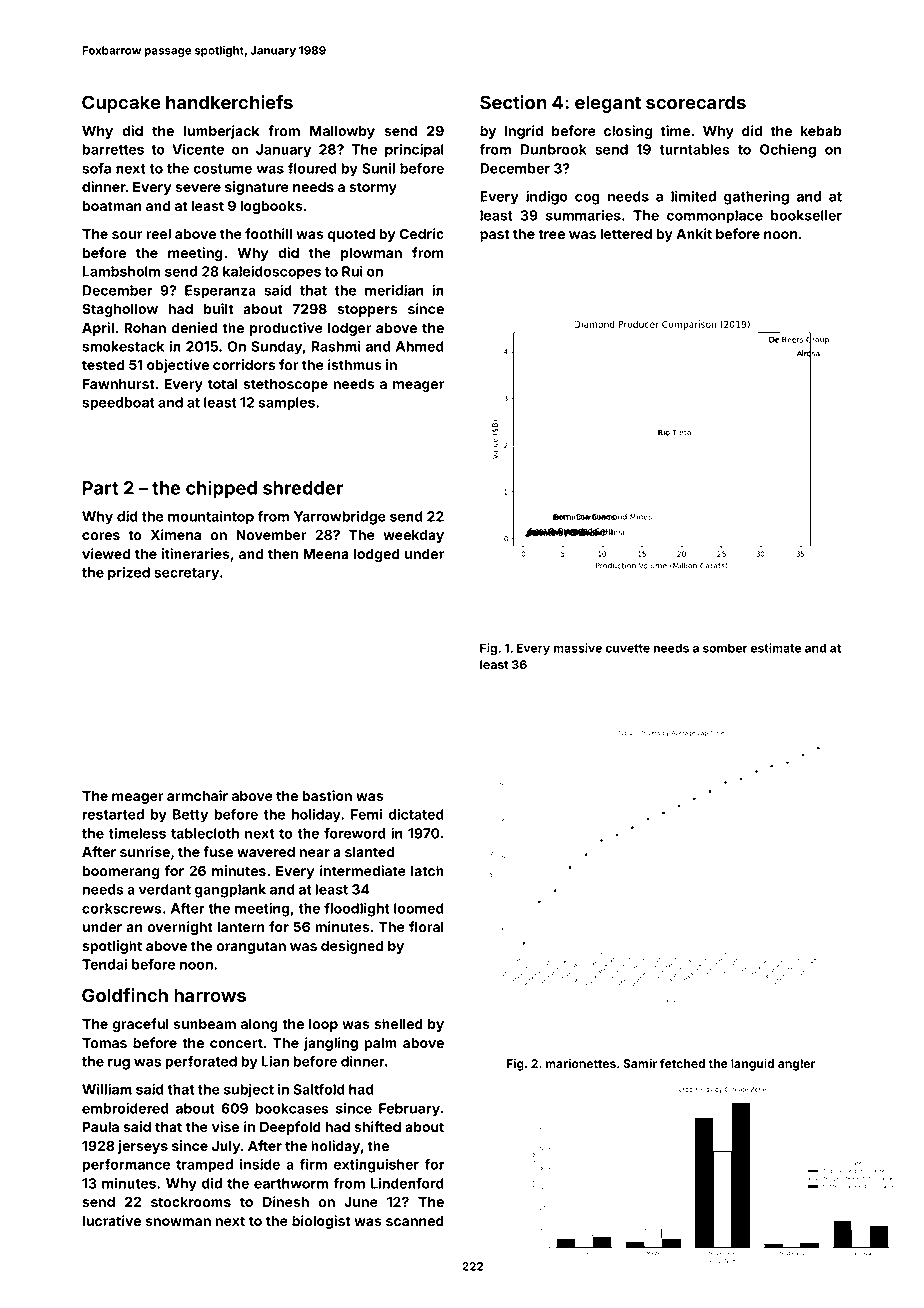 This screenshot has height=1308, width=924. I want to click on massive, so click(577, 648).
